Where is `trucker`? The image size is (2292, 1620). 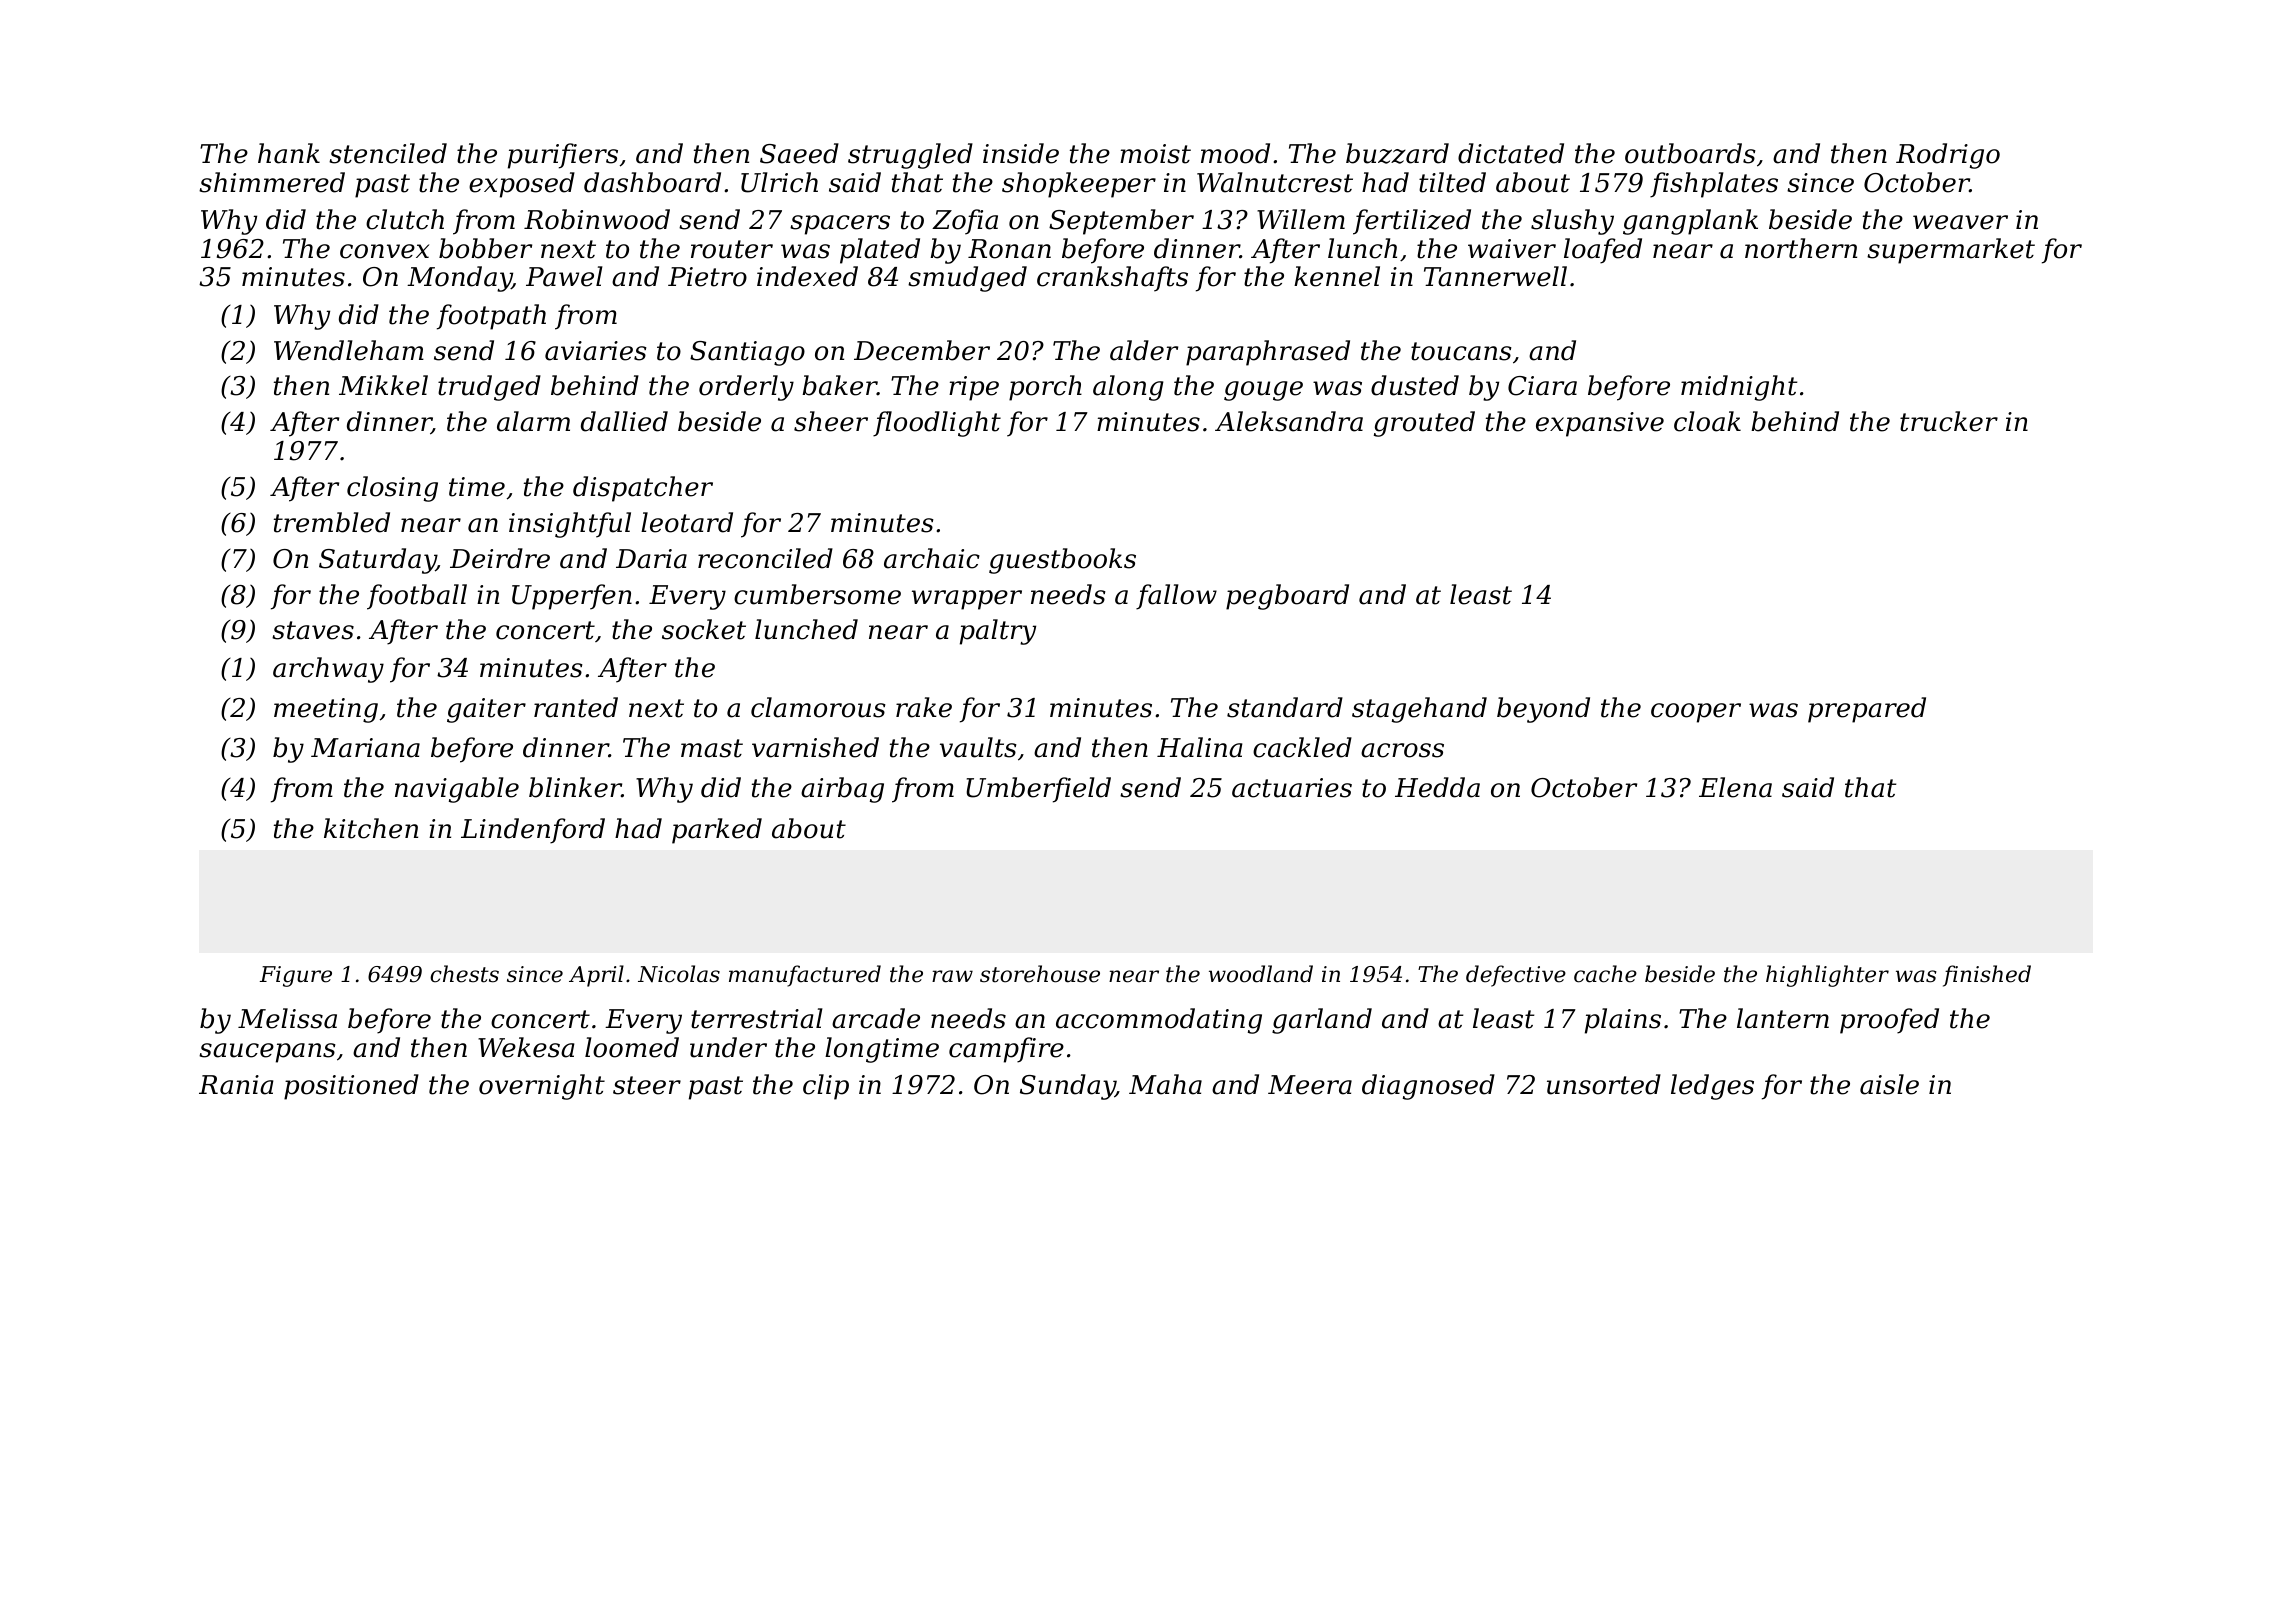 trucker is located at coordinates (1949, 421).
